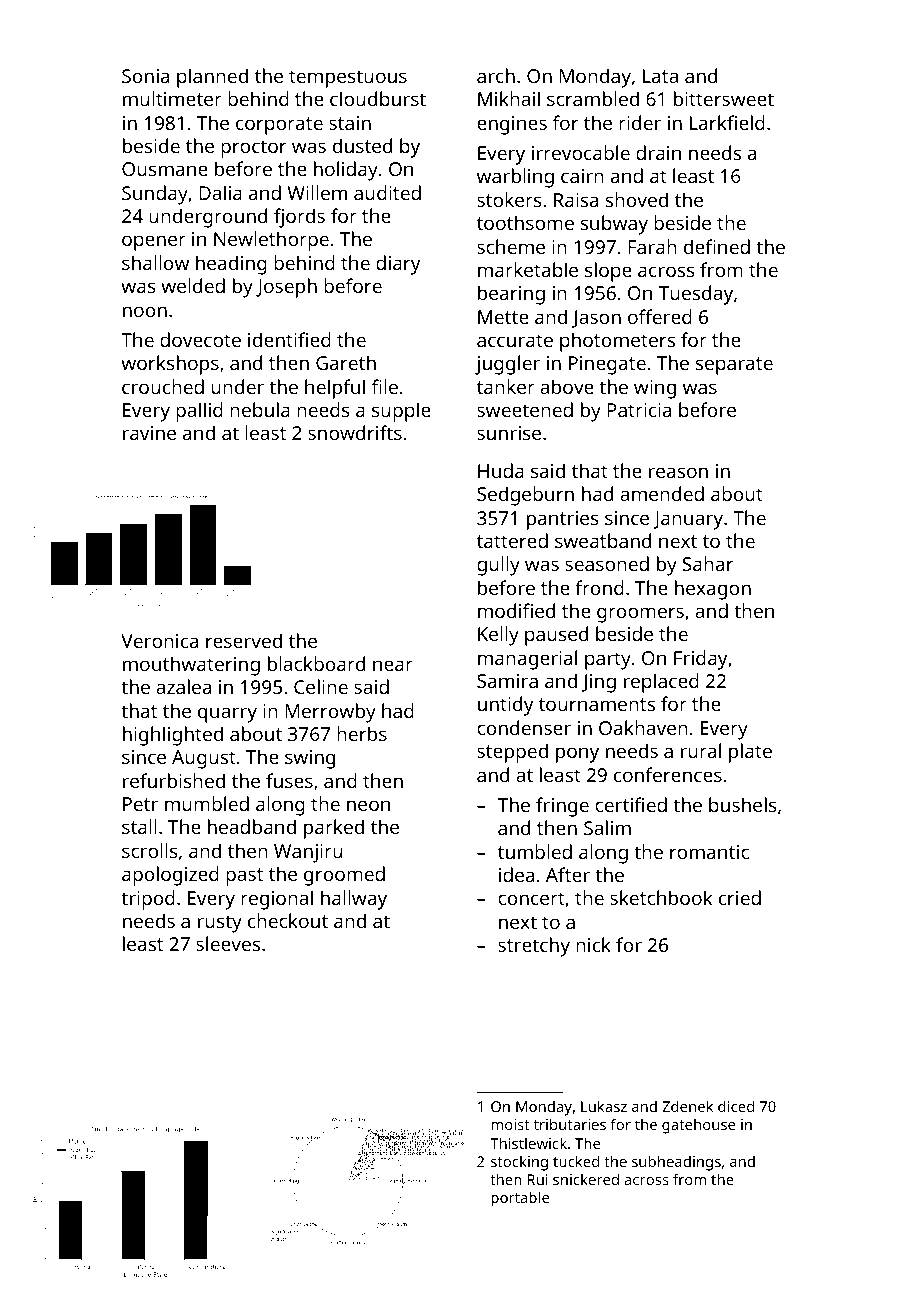 This screenshot has width=908, height=1316. Describe the element at coordinates (503, 317) in the screenshot. I see `Mette` at that location.
